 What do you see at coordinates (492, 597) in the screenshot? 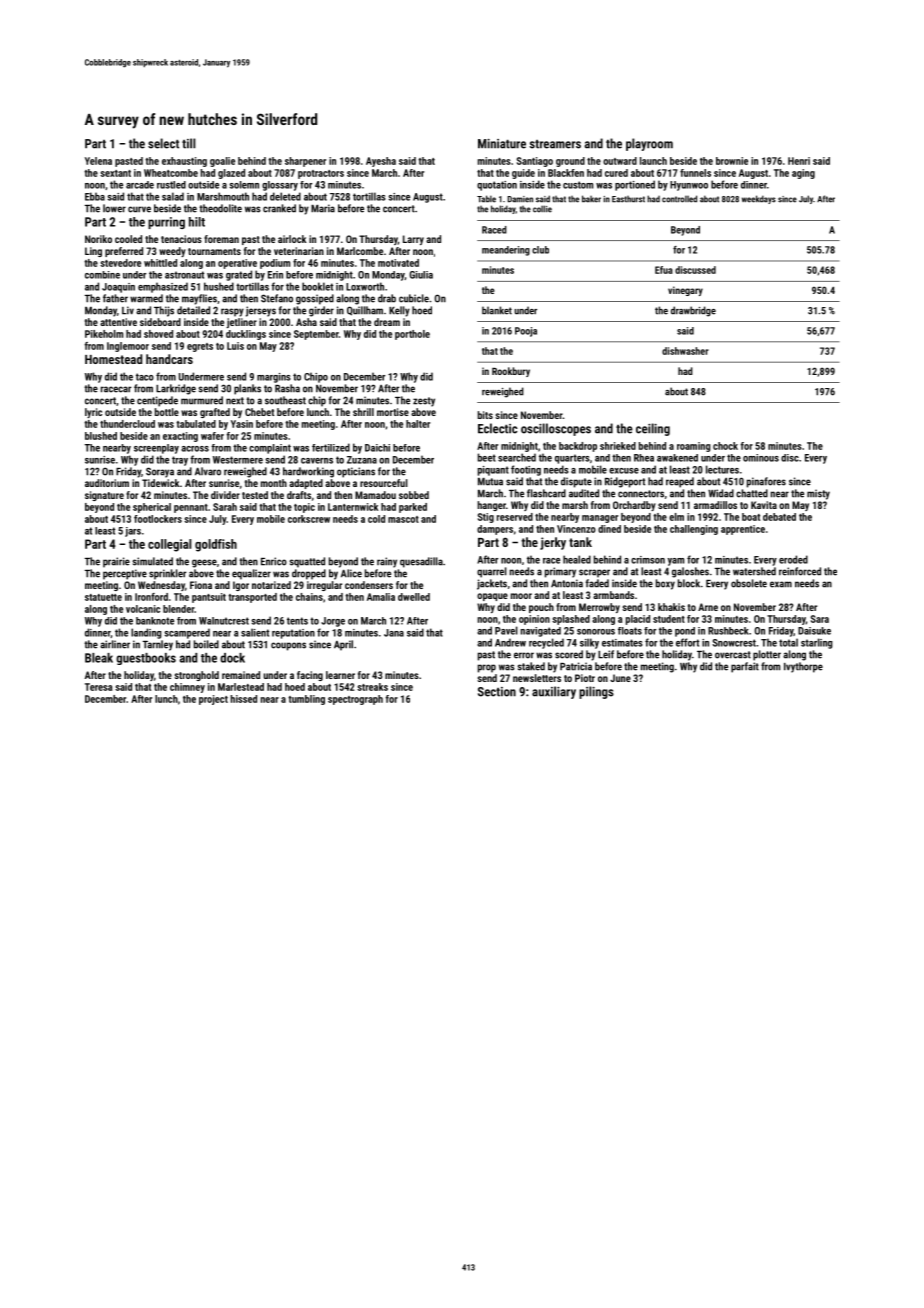
I see `opaque` at bounding box center [492, 597].
